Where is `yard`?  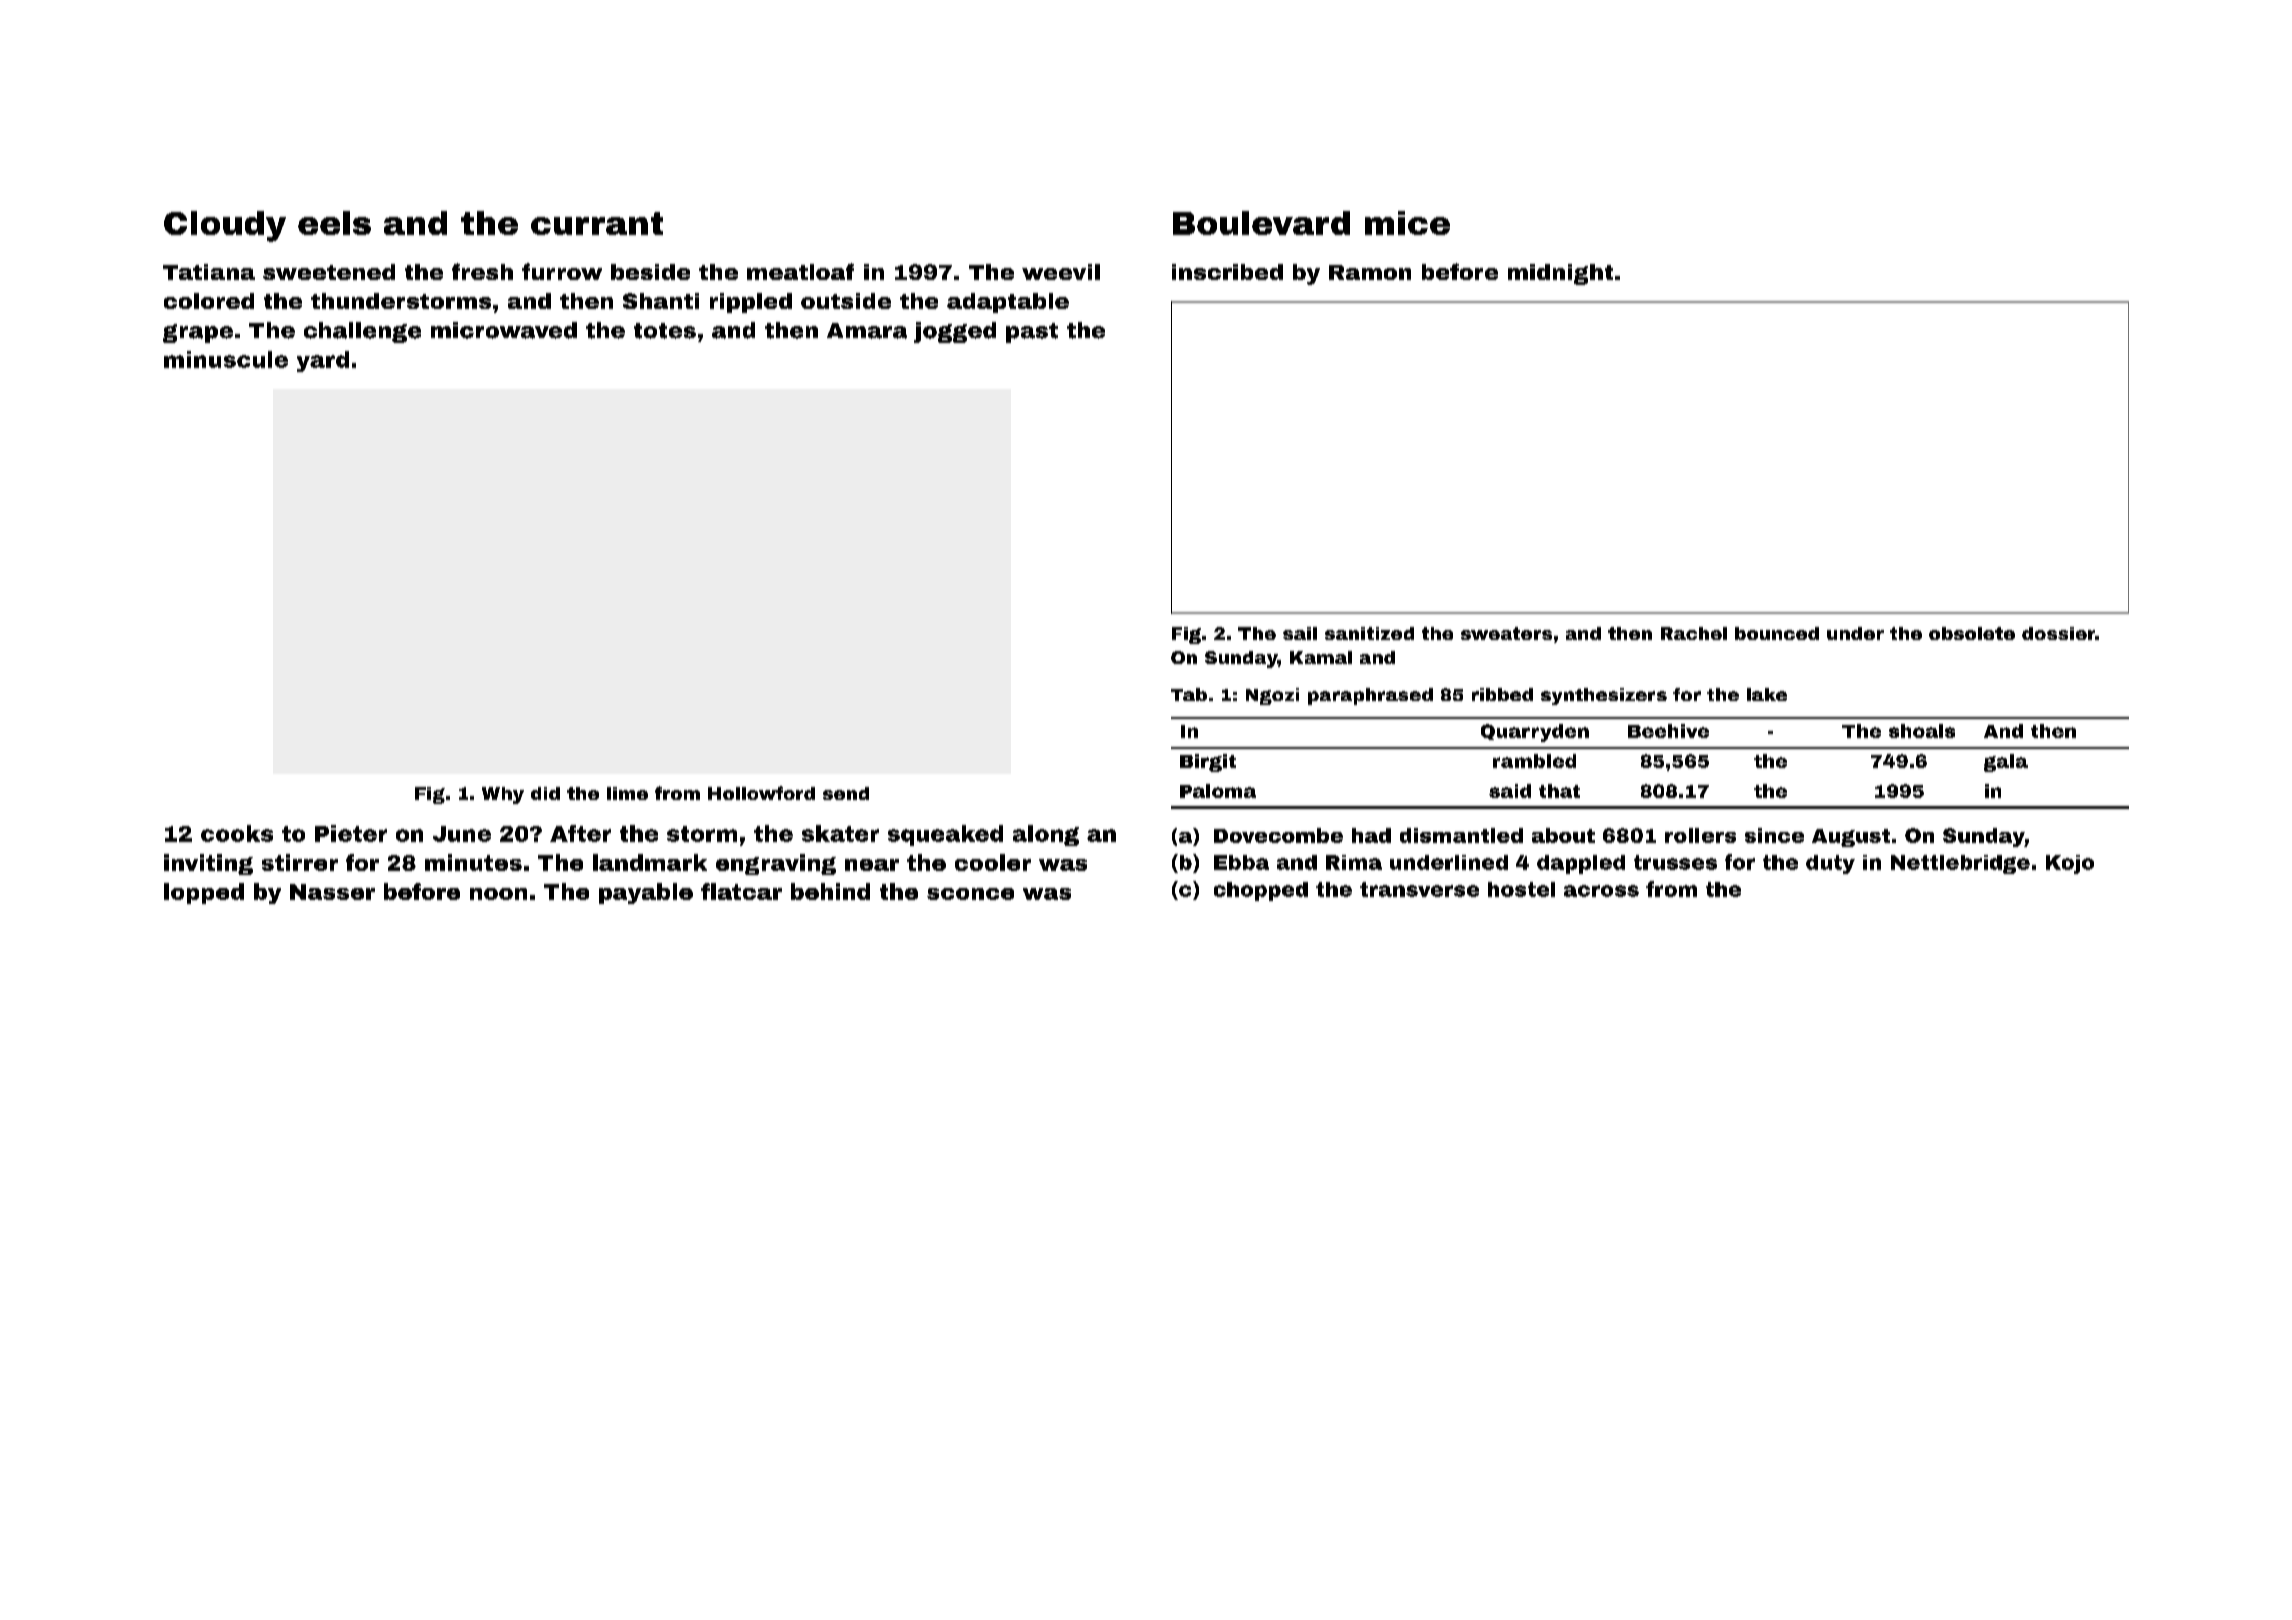 yard is located at coordinates (323, 361).
